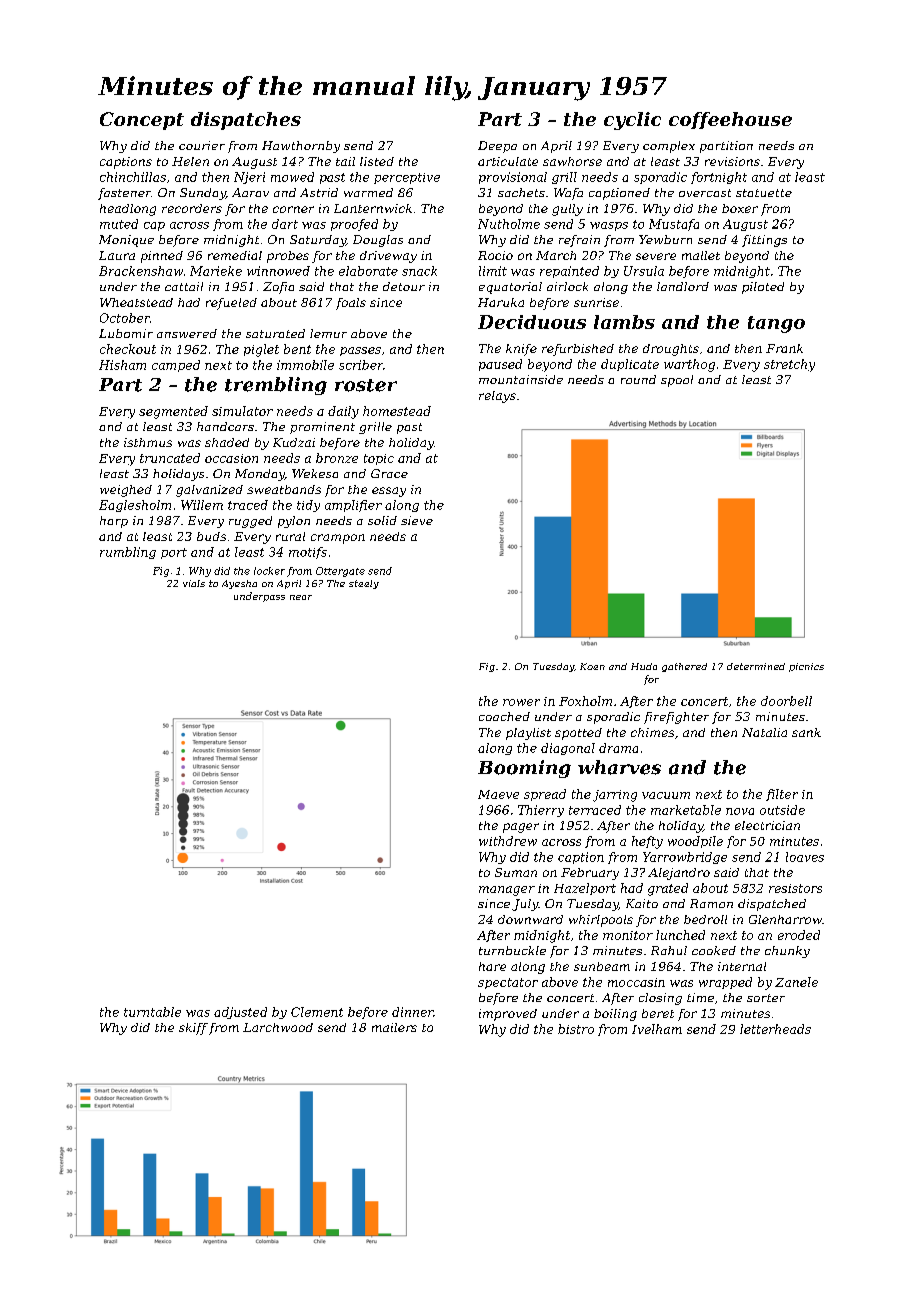  Describe the element at coordinates (567, 286) in the image. I see `airlock` at that location.
